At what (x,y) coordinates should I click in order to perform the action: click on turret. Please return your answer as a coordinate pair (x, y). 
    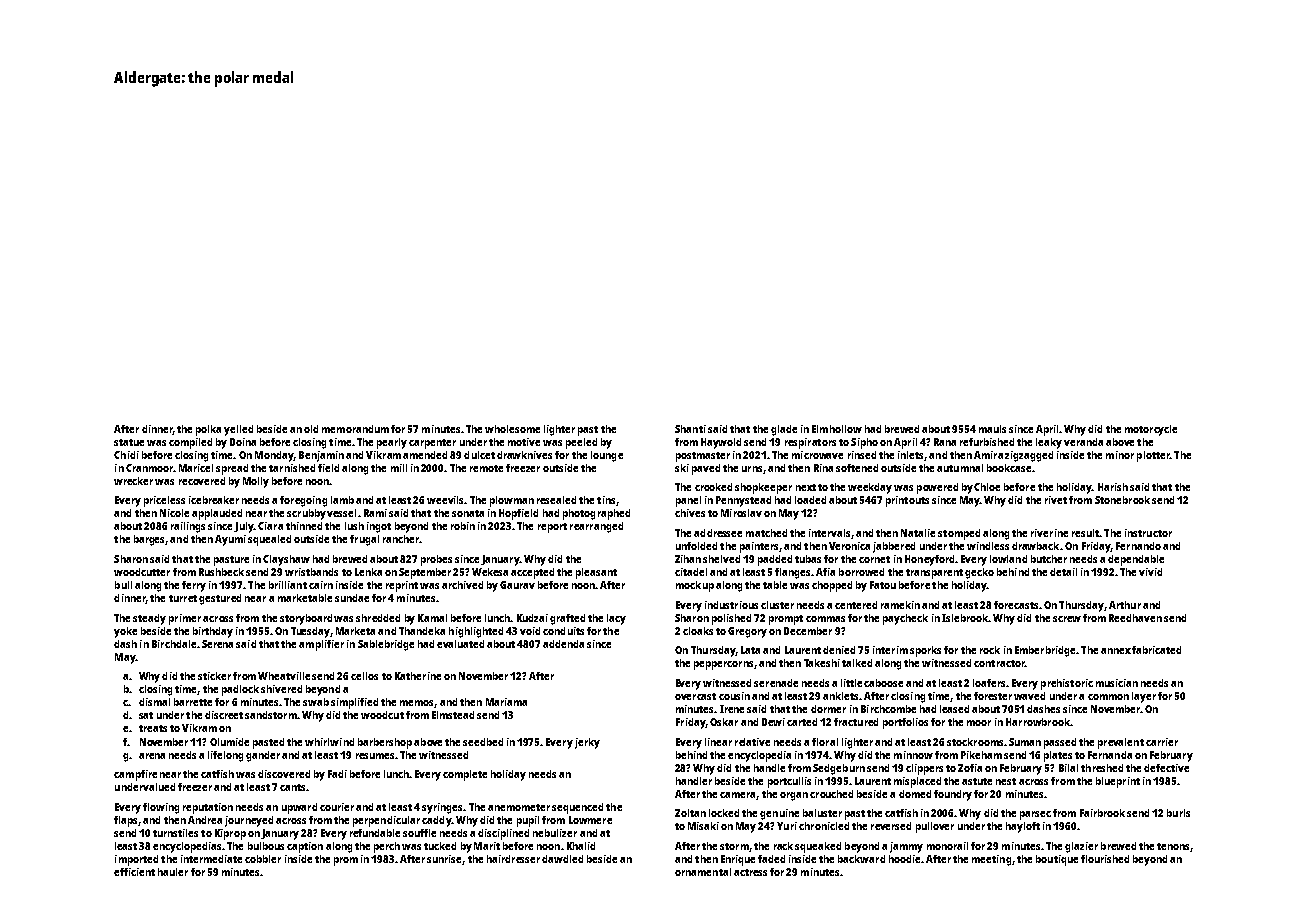
    Looking at the image, I should click on (183, 598).
